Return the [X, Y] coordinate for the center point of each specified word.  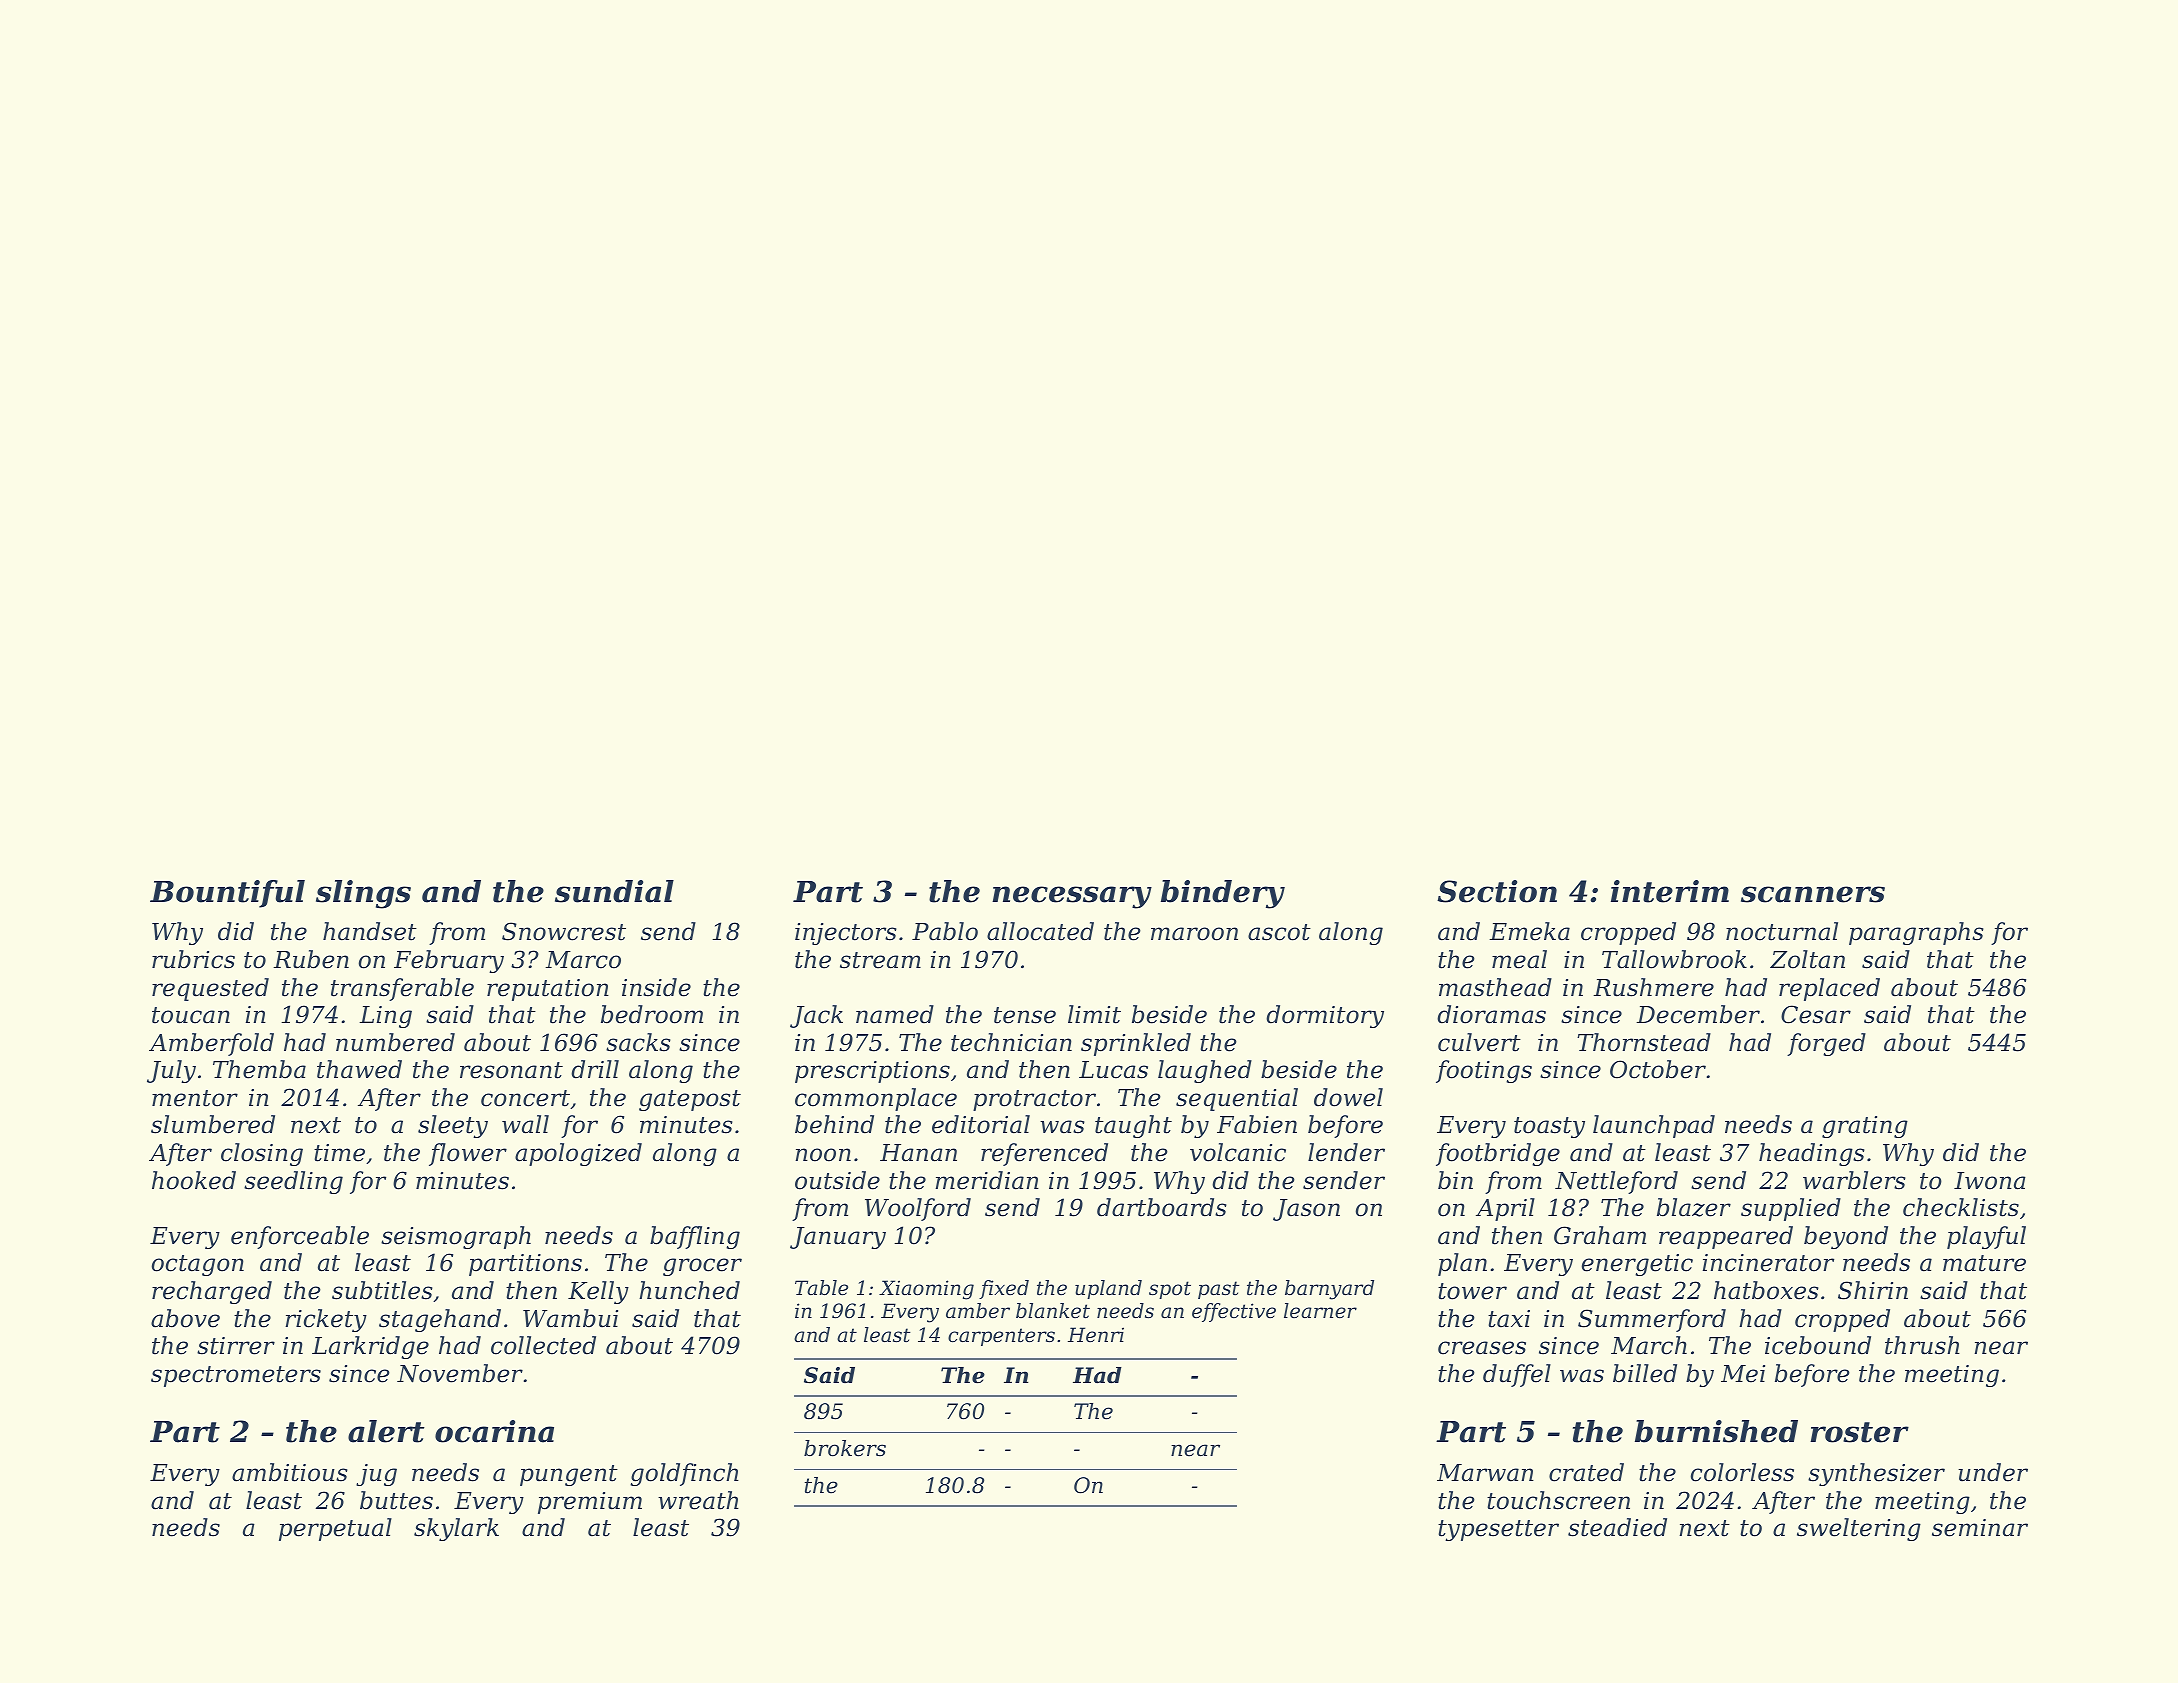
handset [370, 931]
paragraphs [1916, 933]
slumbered [213, 1124]
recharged [212, 1292]
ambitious [290, 1472]
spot [1170, 1290]
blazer [1694, 1207]
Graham [1600, 1235]
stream [880, 960]
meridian [987, 1180]
